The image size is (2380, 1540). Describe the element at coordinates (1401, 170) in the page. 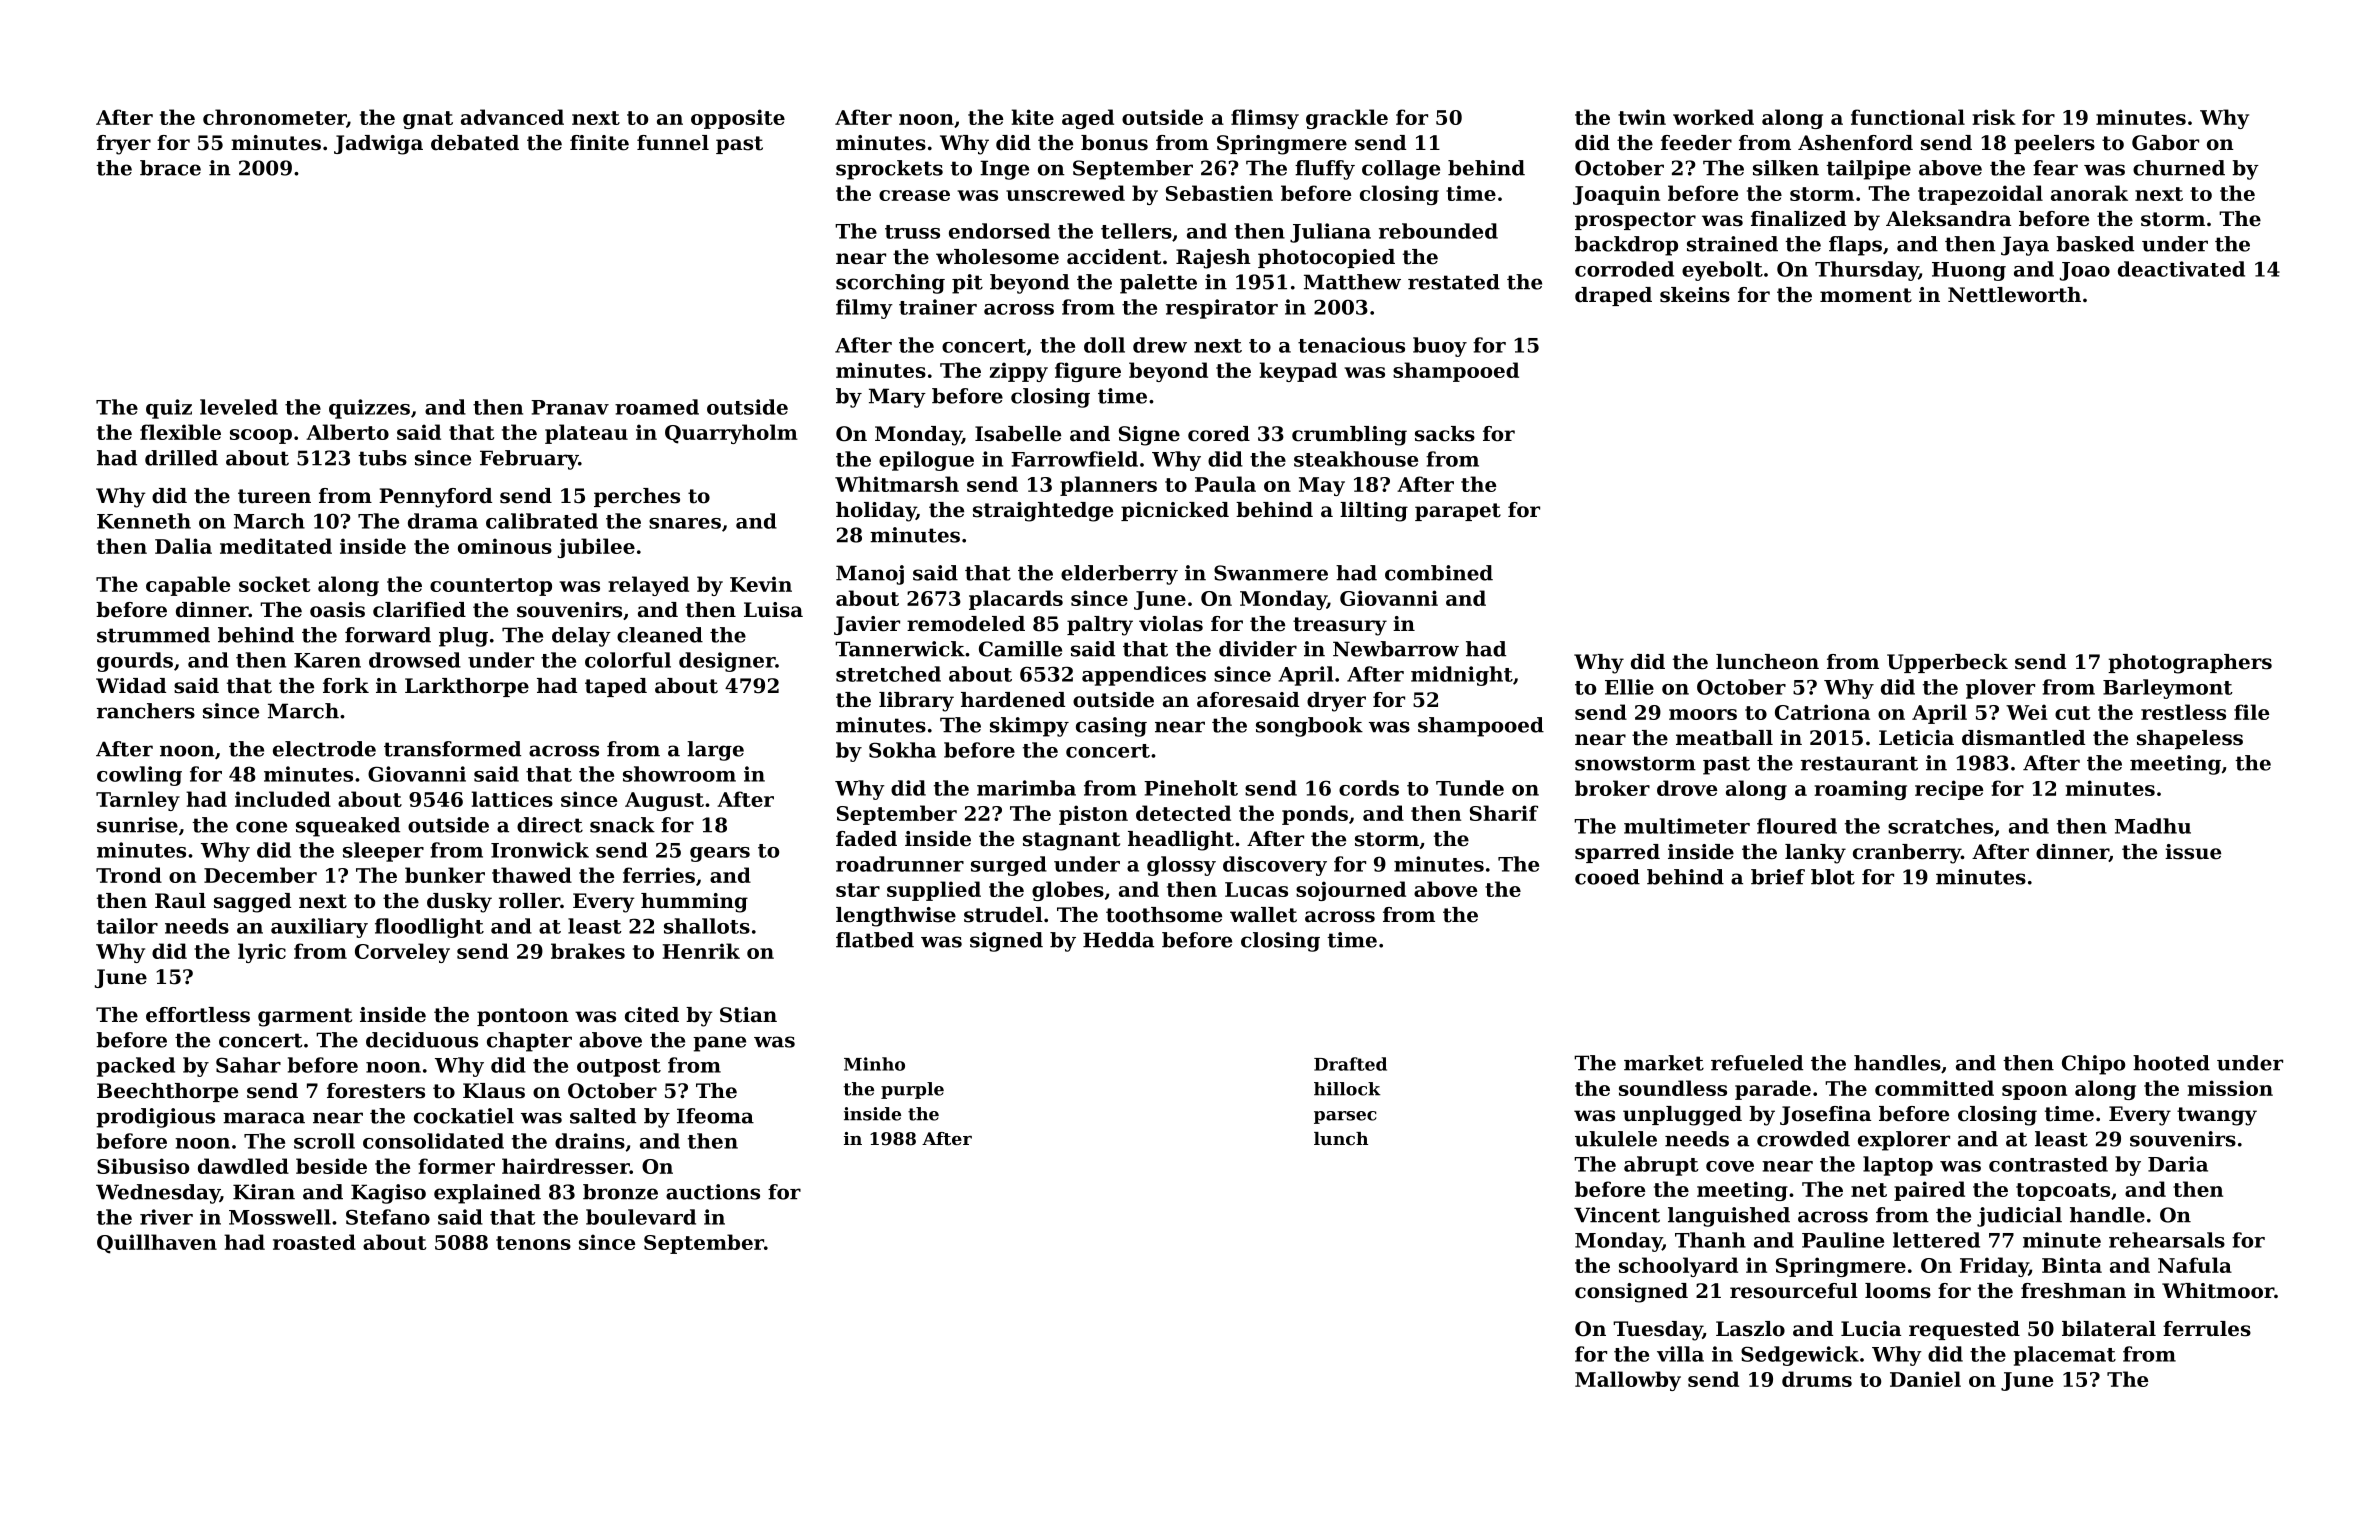

I see `collage` at that location.
